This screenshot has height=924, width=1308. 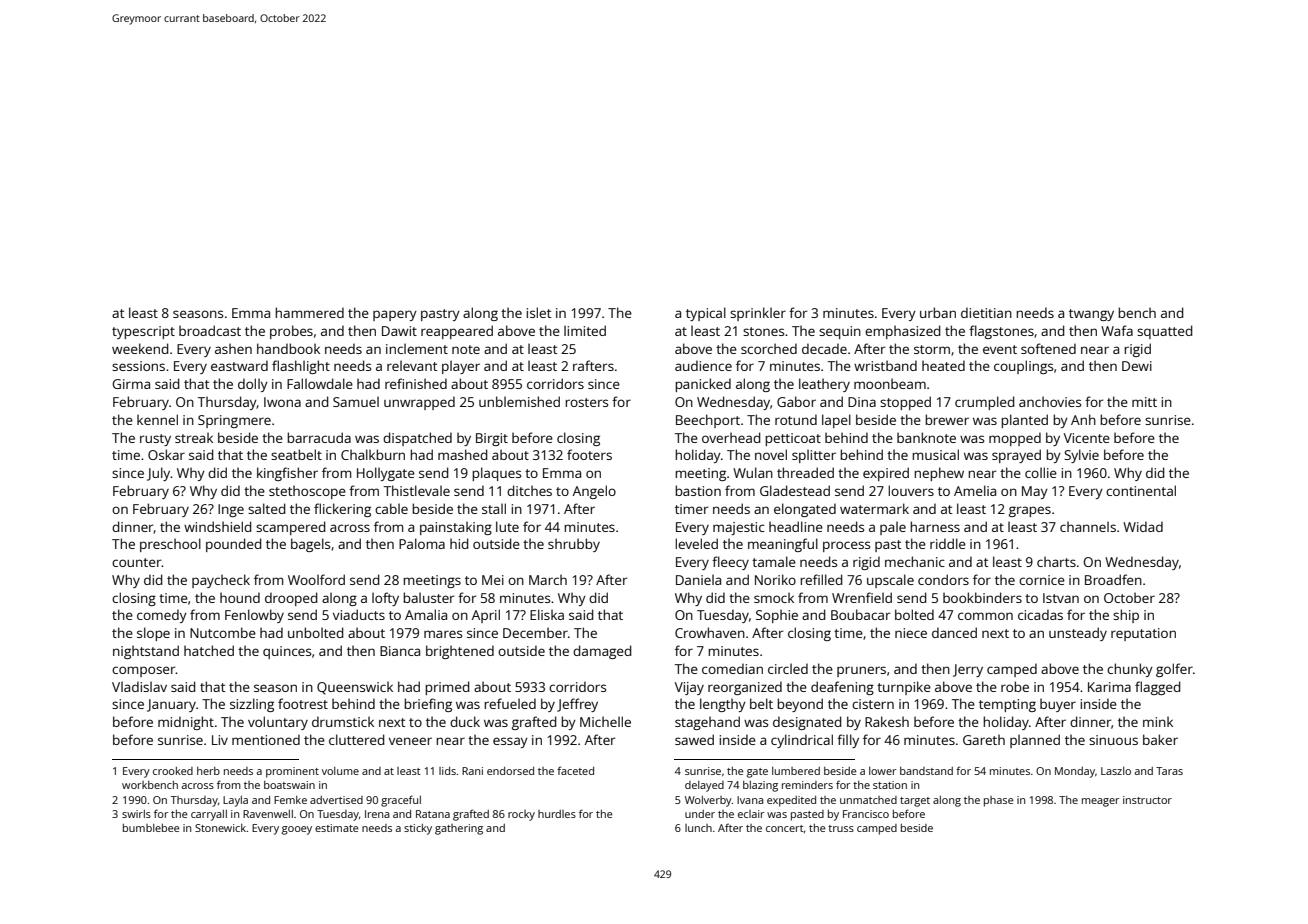 I want to click on charts, so click(x=1056, y=561).
